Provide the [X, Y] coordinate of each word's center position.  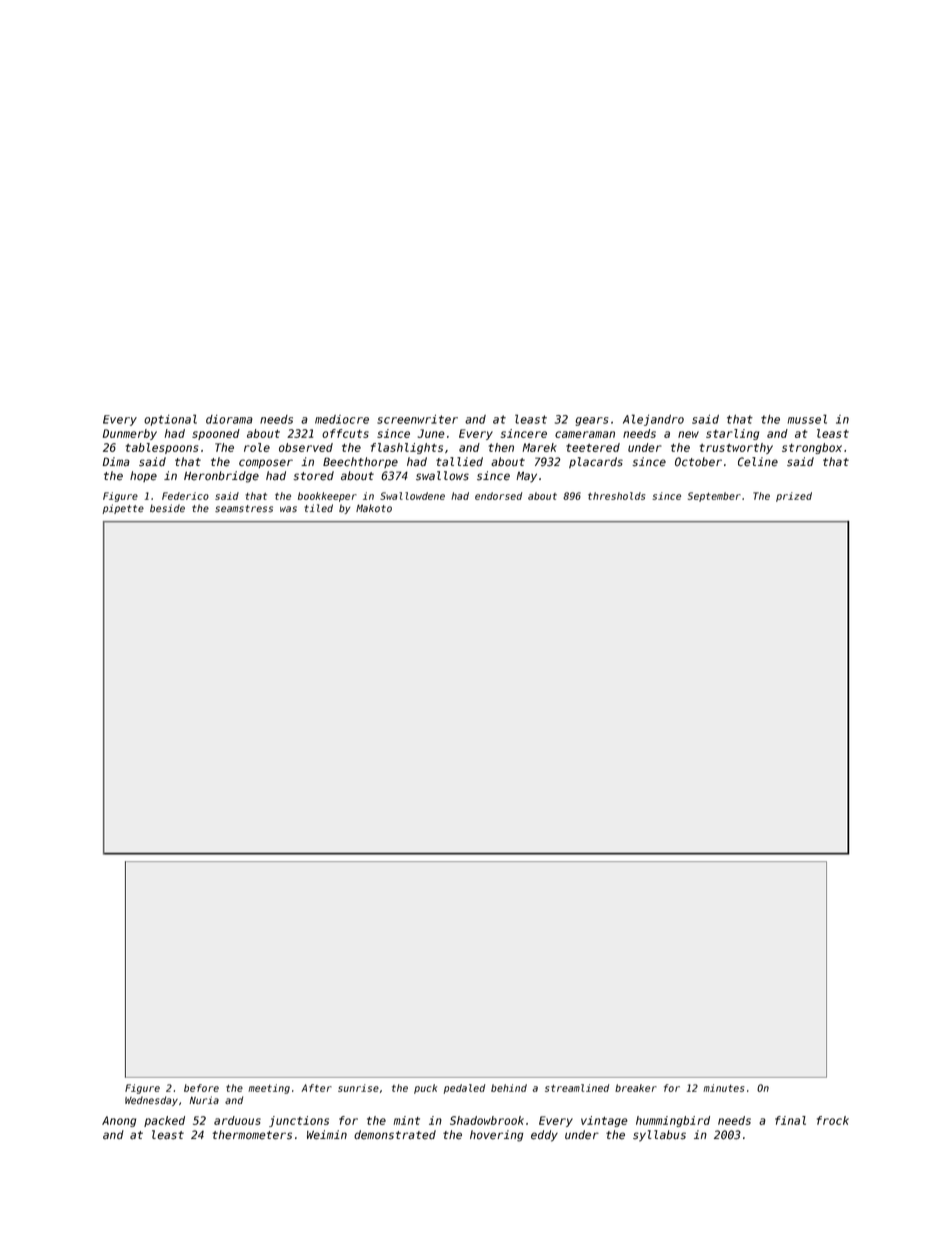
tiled [318, 508]
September [714, 497]
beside [167, 508]
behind [509, 1088]
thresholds [616, 496]
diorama [229, 419]
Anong [119, 1121]
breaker [636, 1088]
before [201, 1088]
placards [596, 462]
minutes [723, 1088]
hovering [496, 1136]
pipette [123, 509]
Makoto [374, 508]
